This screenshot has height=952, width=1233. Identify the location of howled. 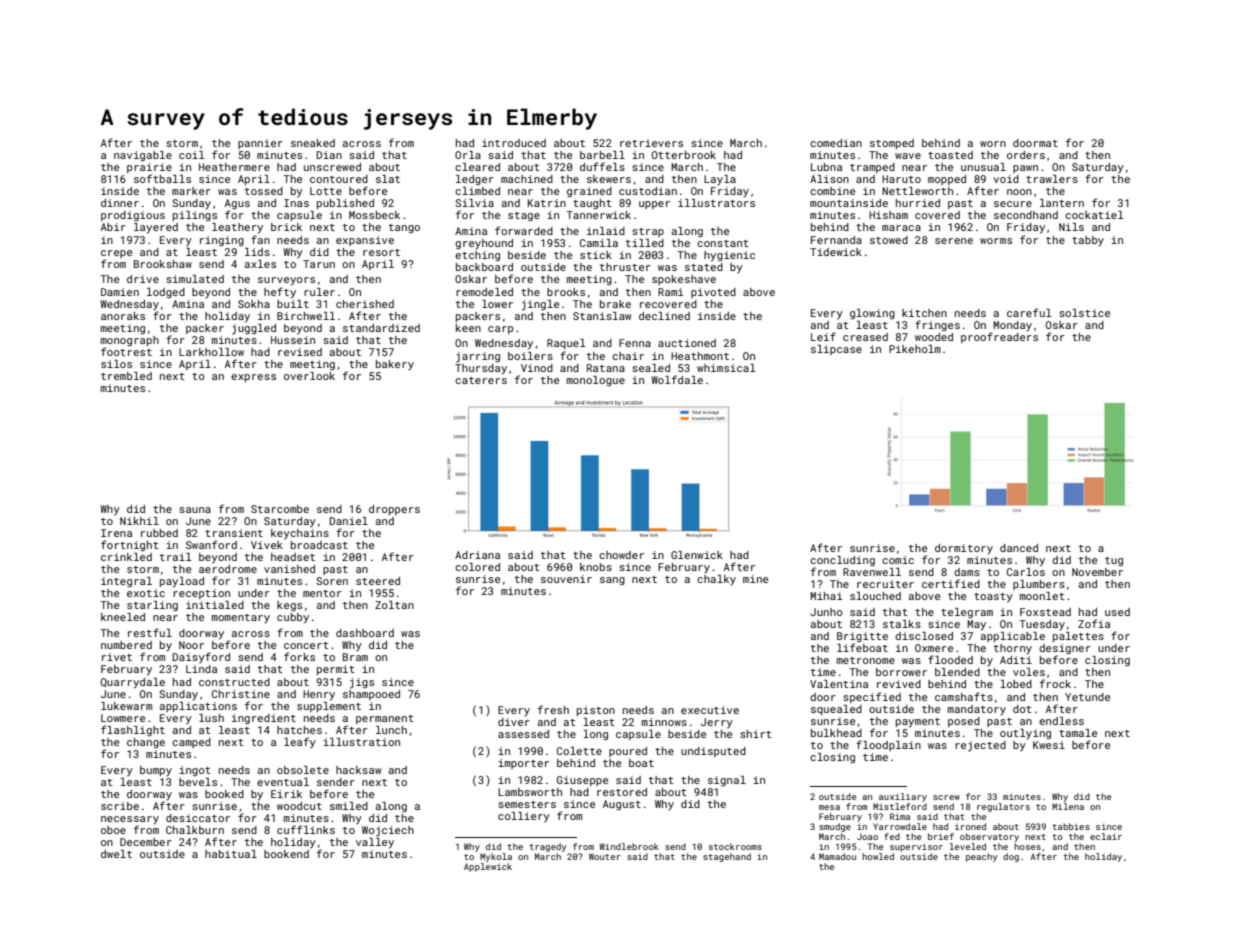
(878, 856).
